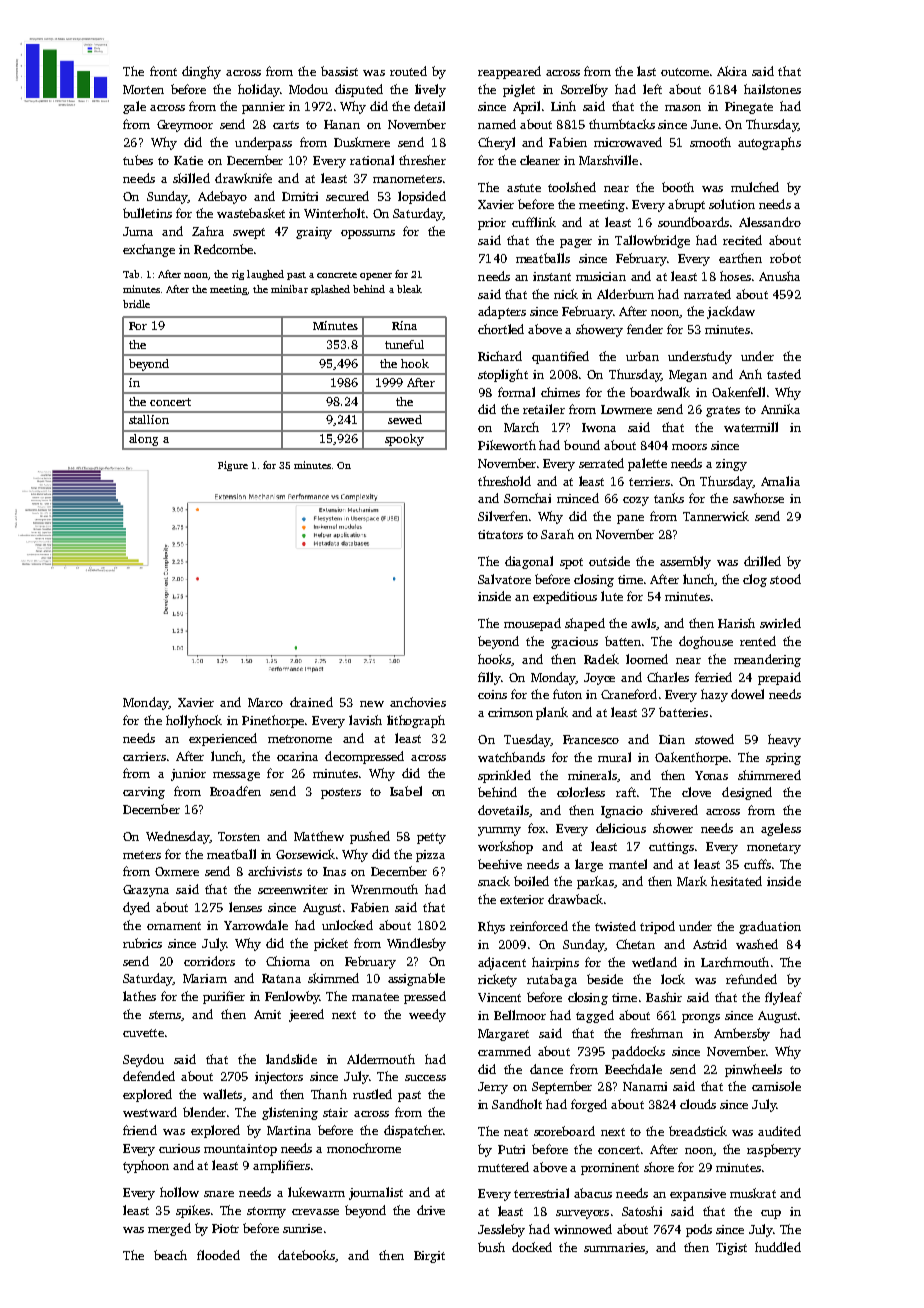 The width and height of the screenshot is (924, 1308). Describe the element at coordinates (205, 978) in the screenshot. I see `Mariam` at that location.
